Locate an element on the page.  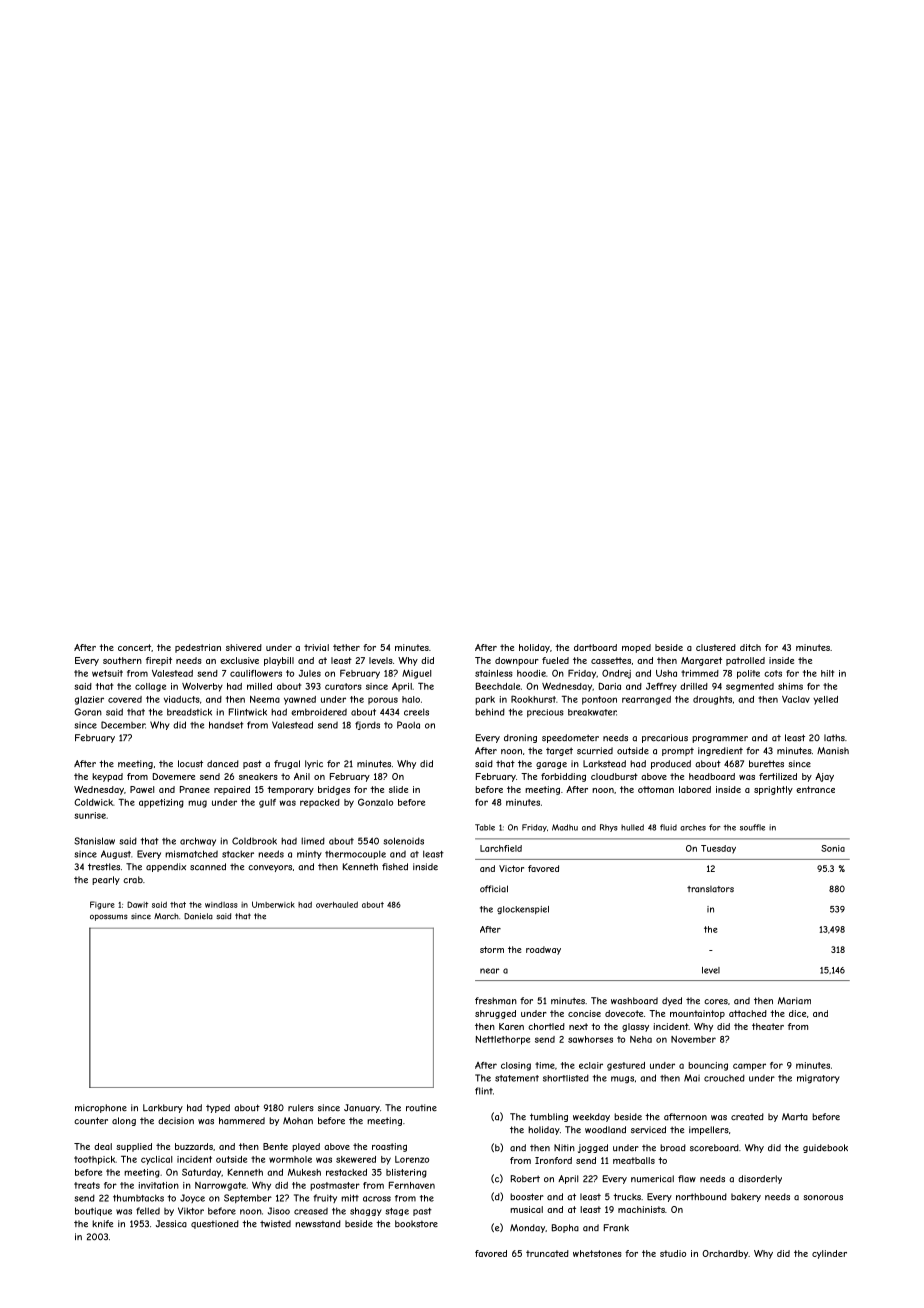
tether is located at coordinates (346, 647).
